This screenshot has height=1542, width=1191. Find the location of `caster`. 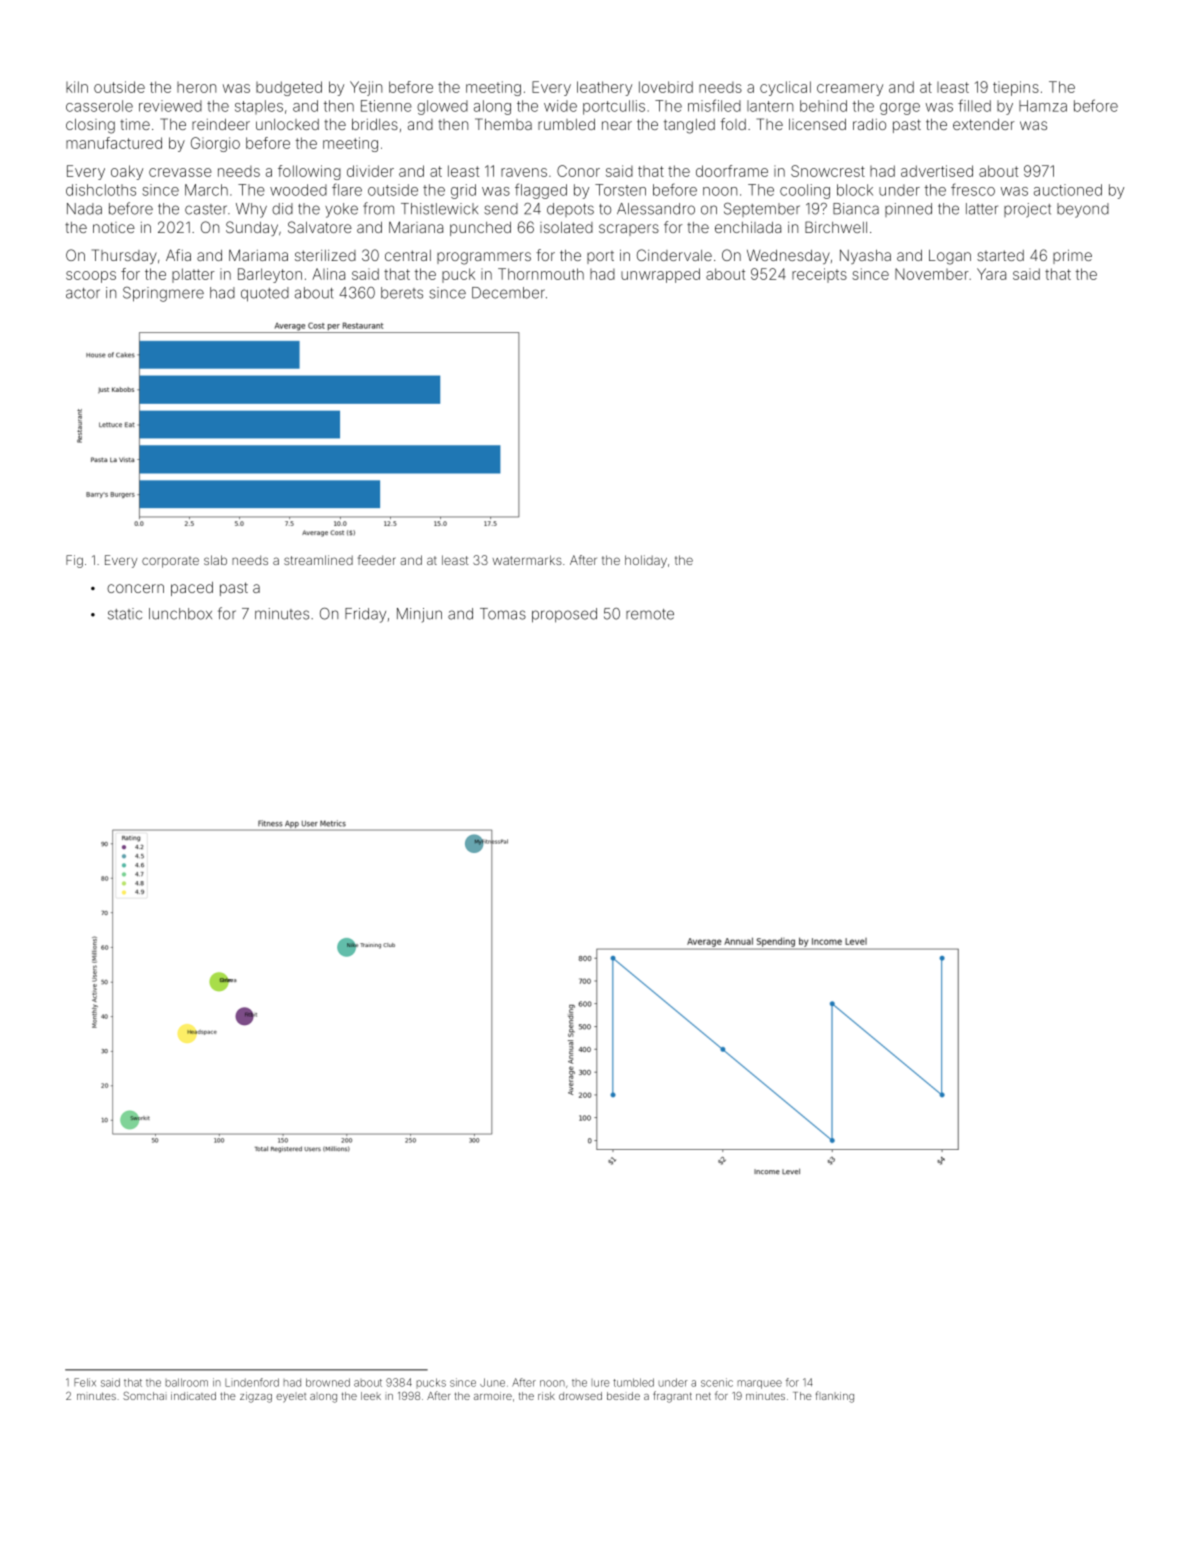

caster is located at coordinates (206, 209).
